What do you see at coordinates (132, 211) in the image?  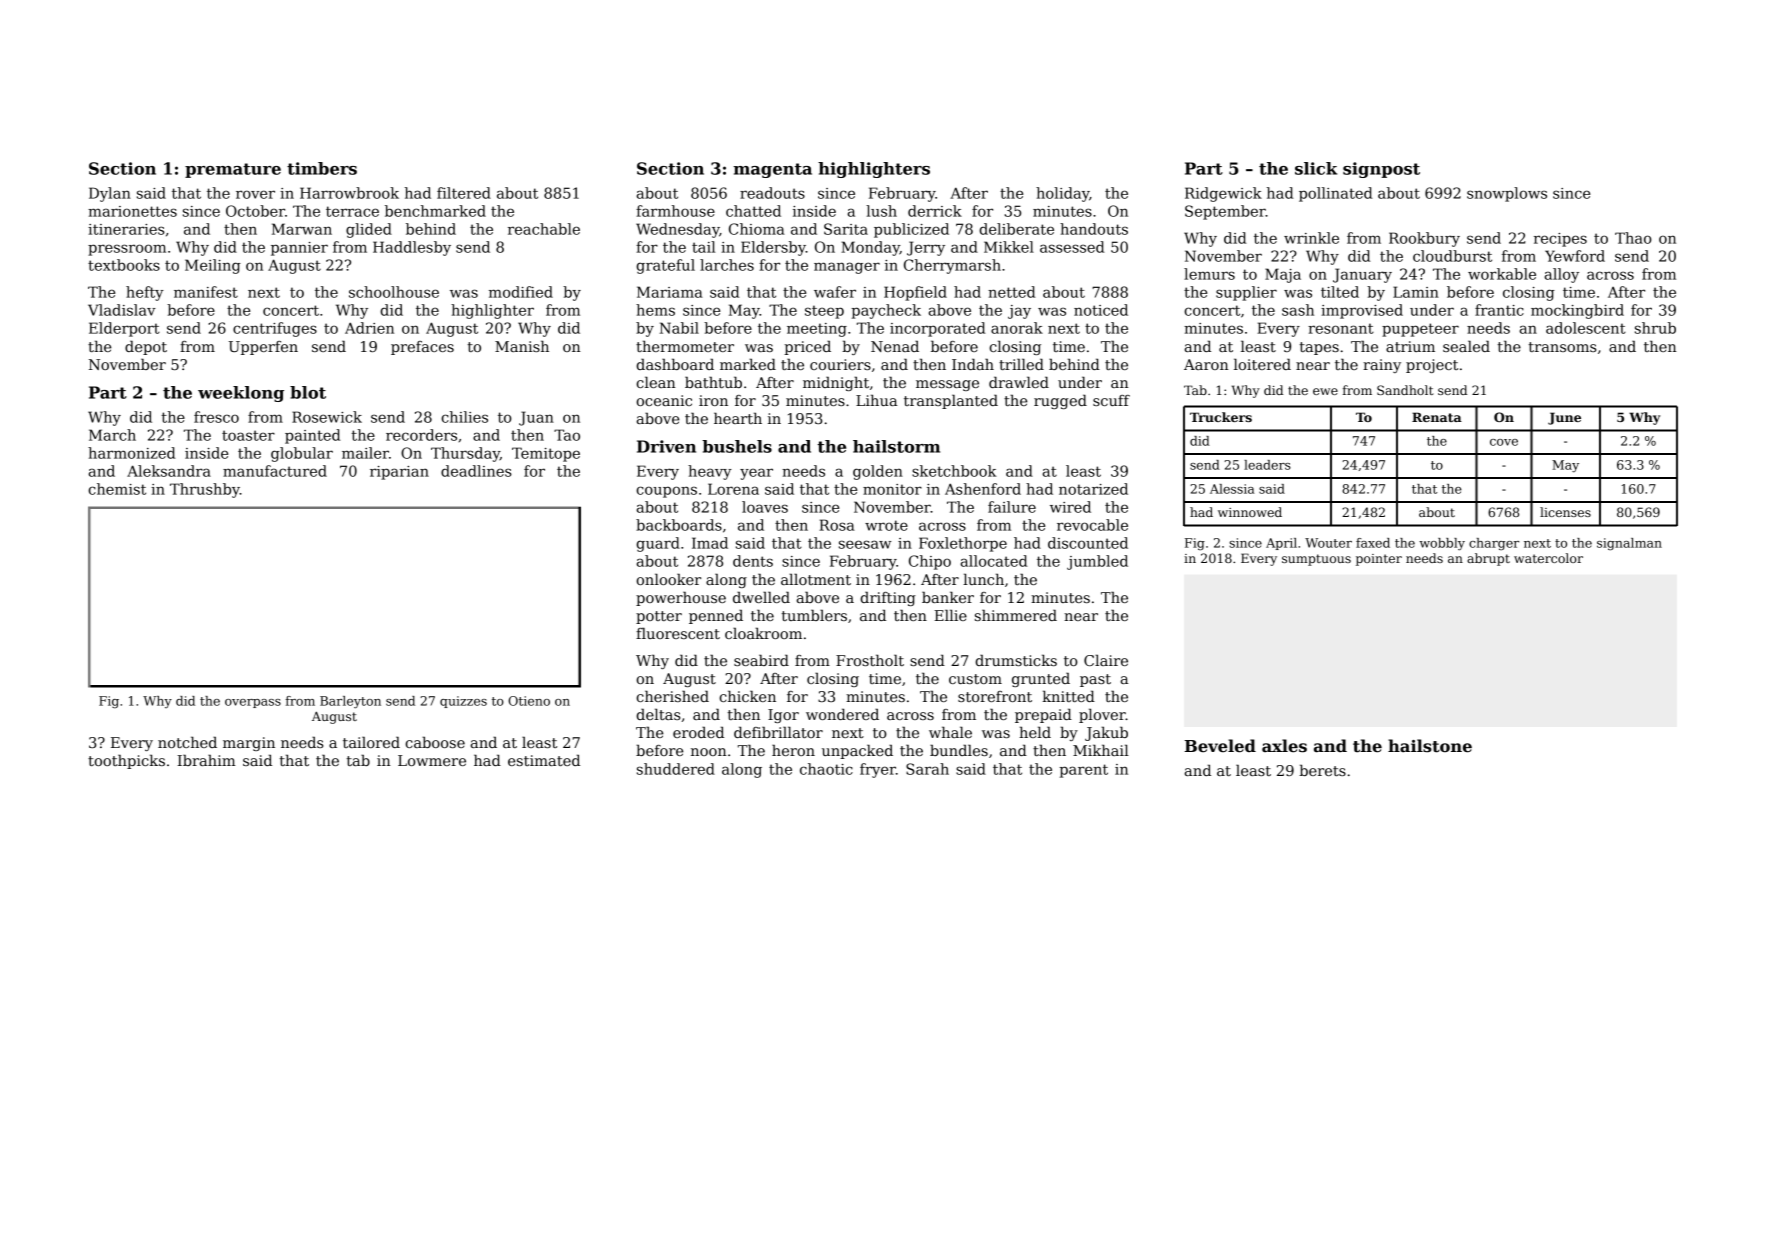 I see `marionettes` at bounding box center [132, 211].
